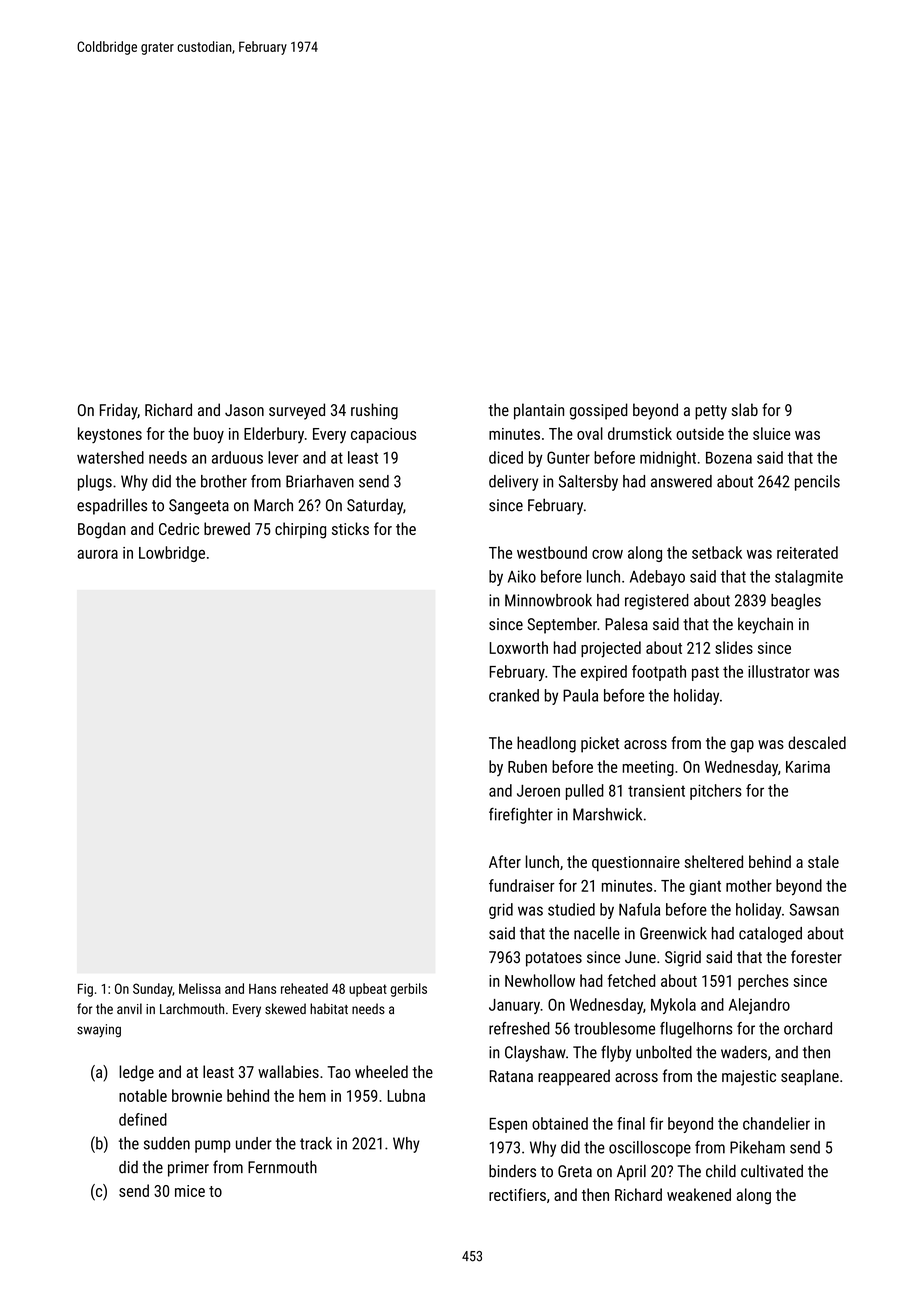 This screenshot has width=924, height=1311. Describe the element at coordinates (540, 980) in the screenshot. I see `Newhollow` at that location.
